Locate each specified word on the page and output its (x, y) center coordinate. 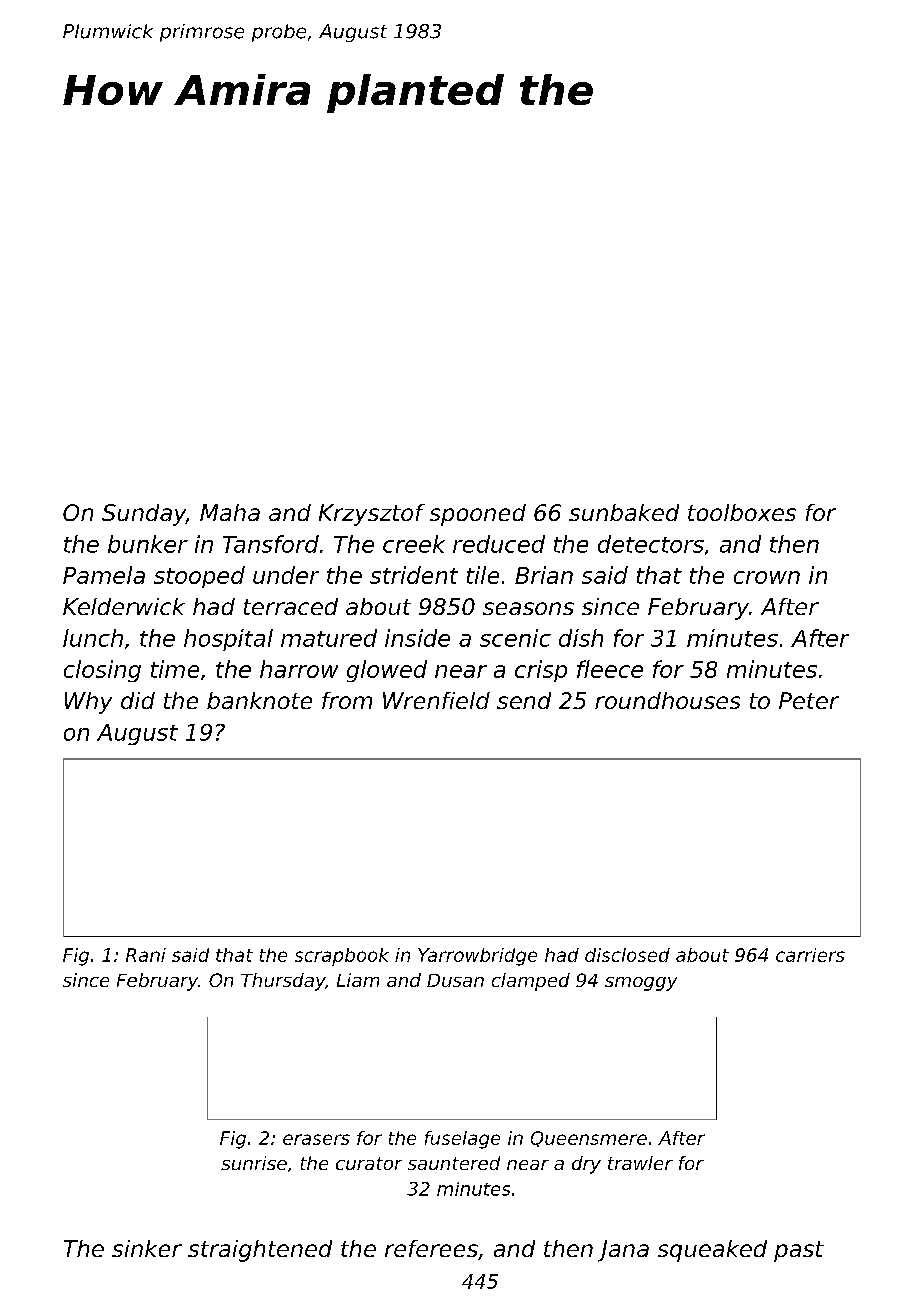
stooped (199, 577)
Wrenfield (436, 700)
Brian (544, 575)
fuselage (462, 1140)
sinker (147, 1248)
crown (767, 577)
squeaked (712, 1251)
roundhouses (667, 700)
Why (88, 703)
